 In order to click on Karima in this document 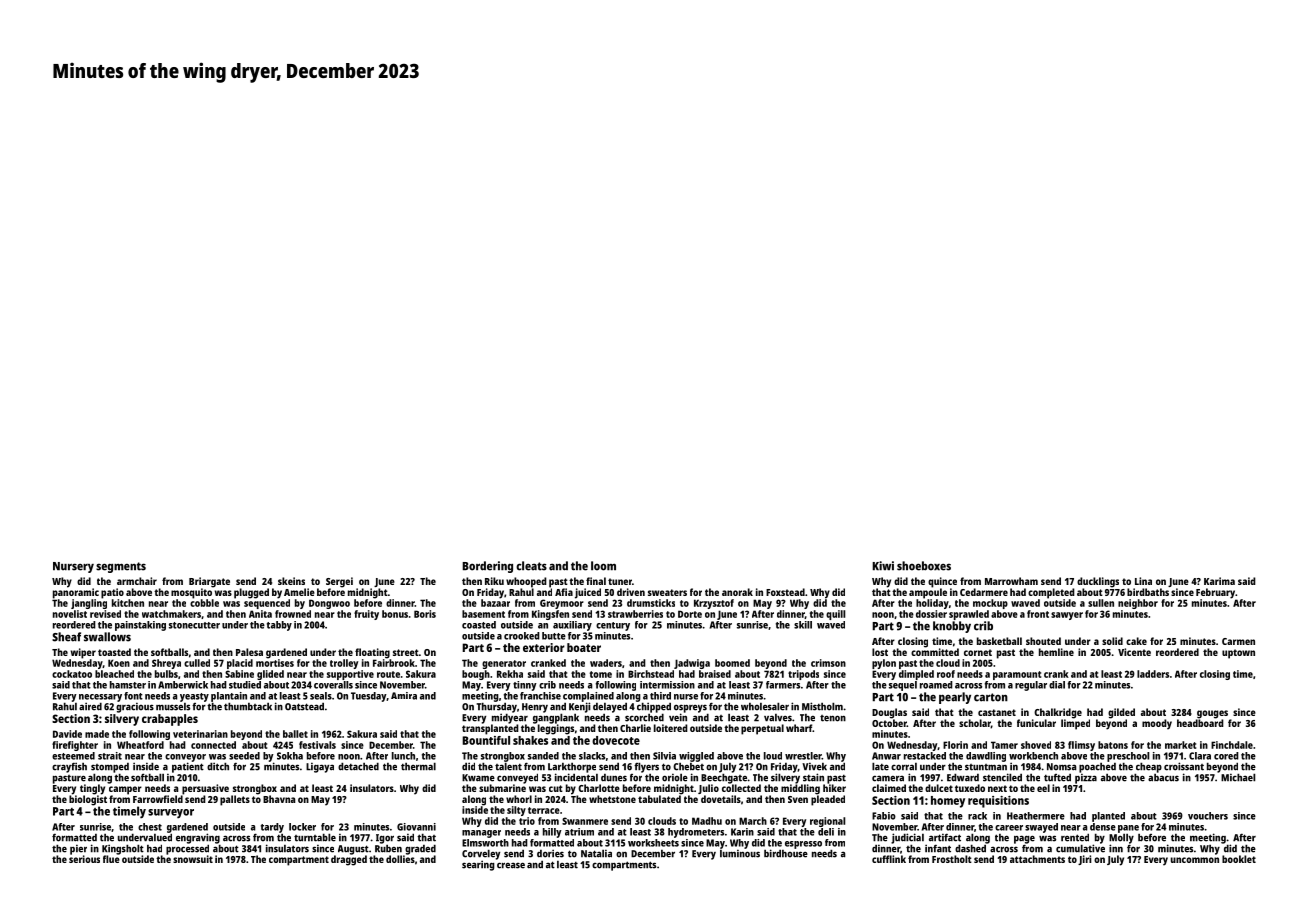, I will do `click(1219, 581)`.
